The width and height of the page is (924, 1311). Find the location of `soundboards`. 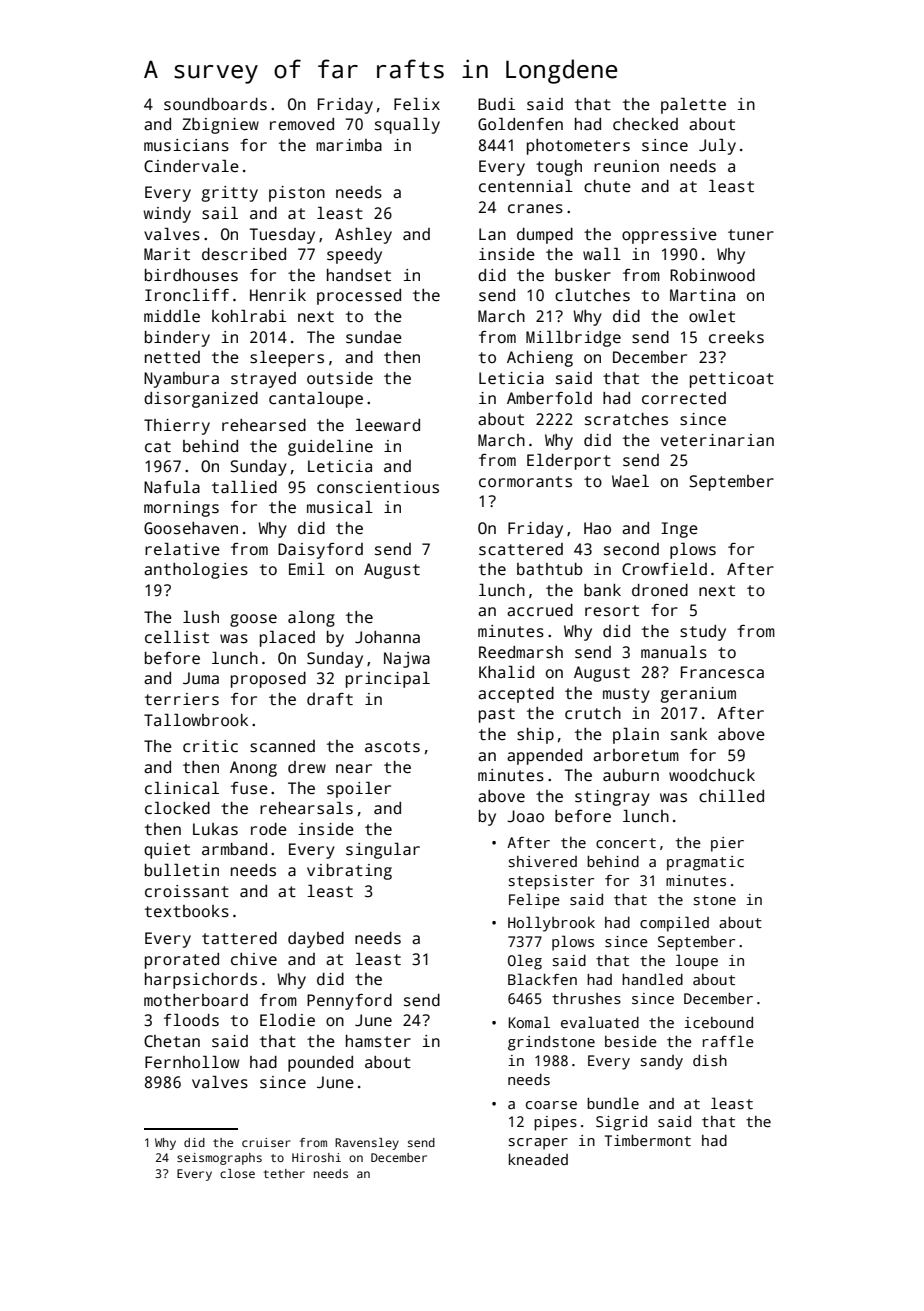

soundboards is located at coordinates (215, 104).
